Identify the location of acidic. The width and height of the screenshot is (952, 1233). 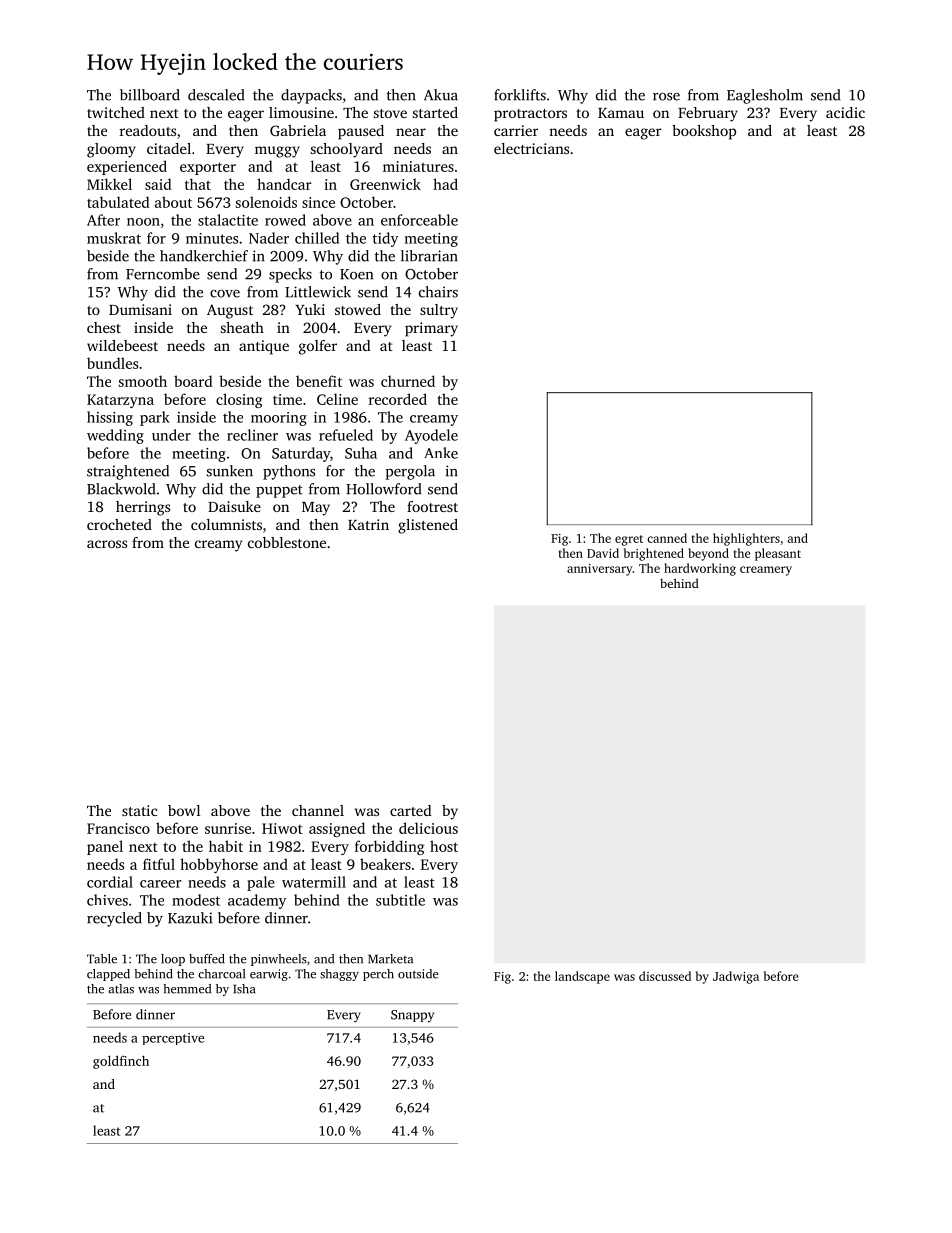
(845, 112).
